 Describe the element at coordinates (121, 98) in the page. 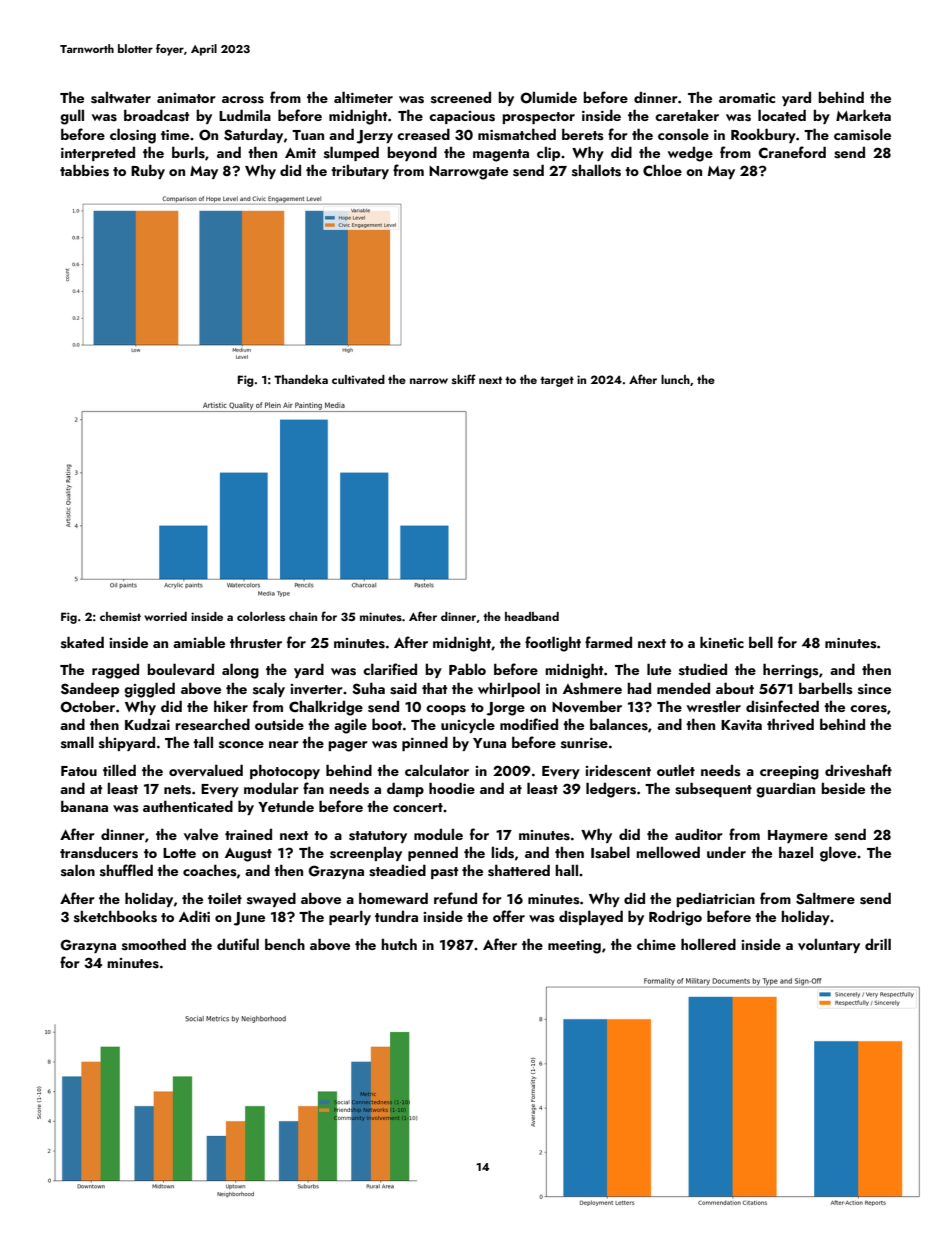

I see `saltwater` at that location.
